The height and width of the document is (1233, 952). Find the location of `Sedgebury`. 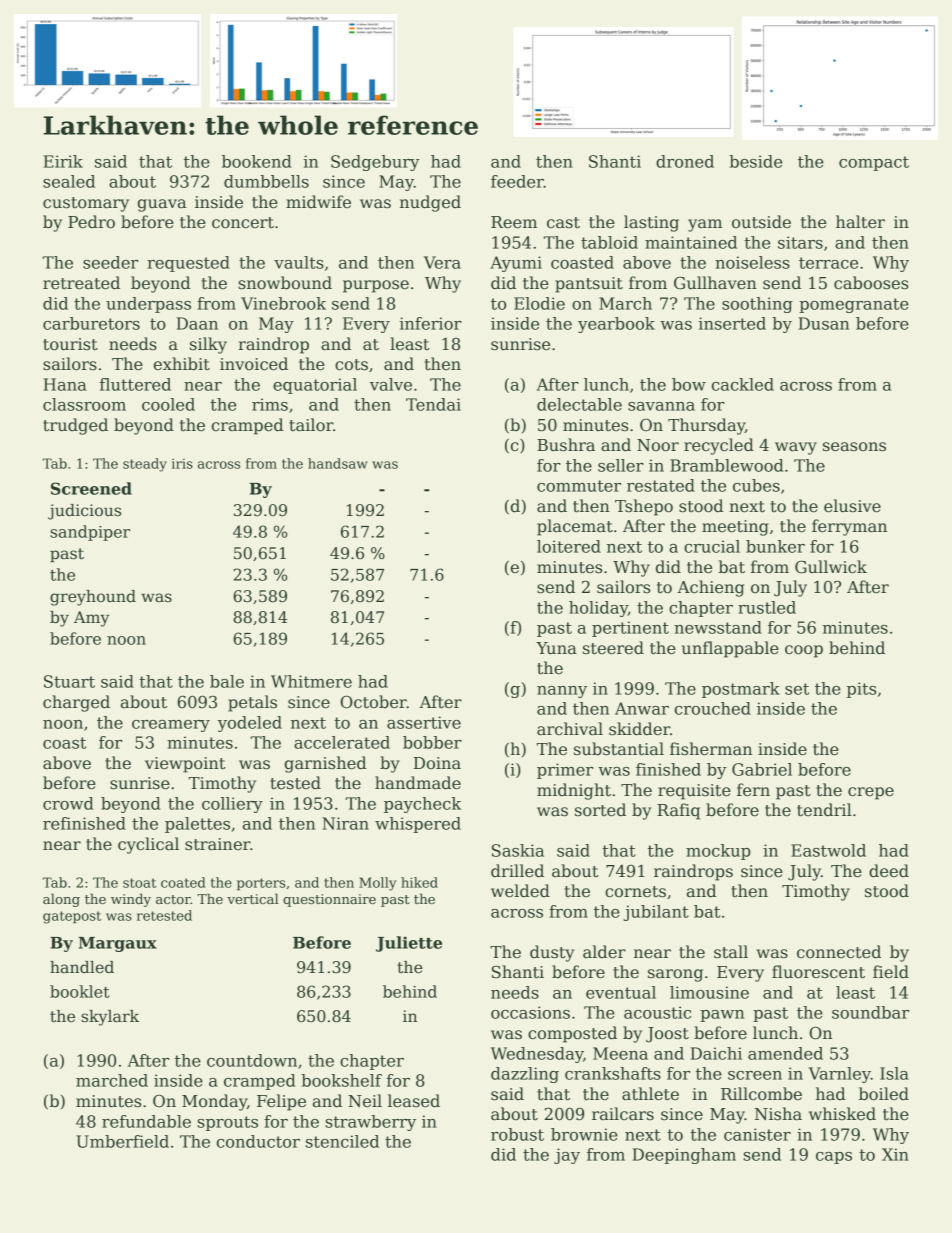

Sedgebury is located at coordinates (375, 163).
